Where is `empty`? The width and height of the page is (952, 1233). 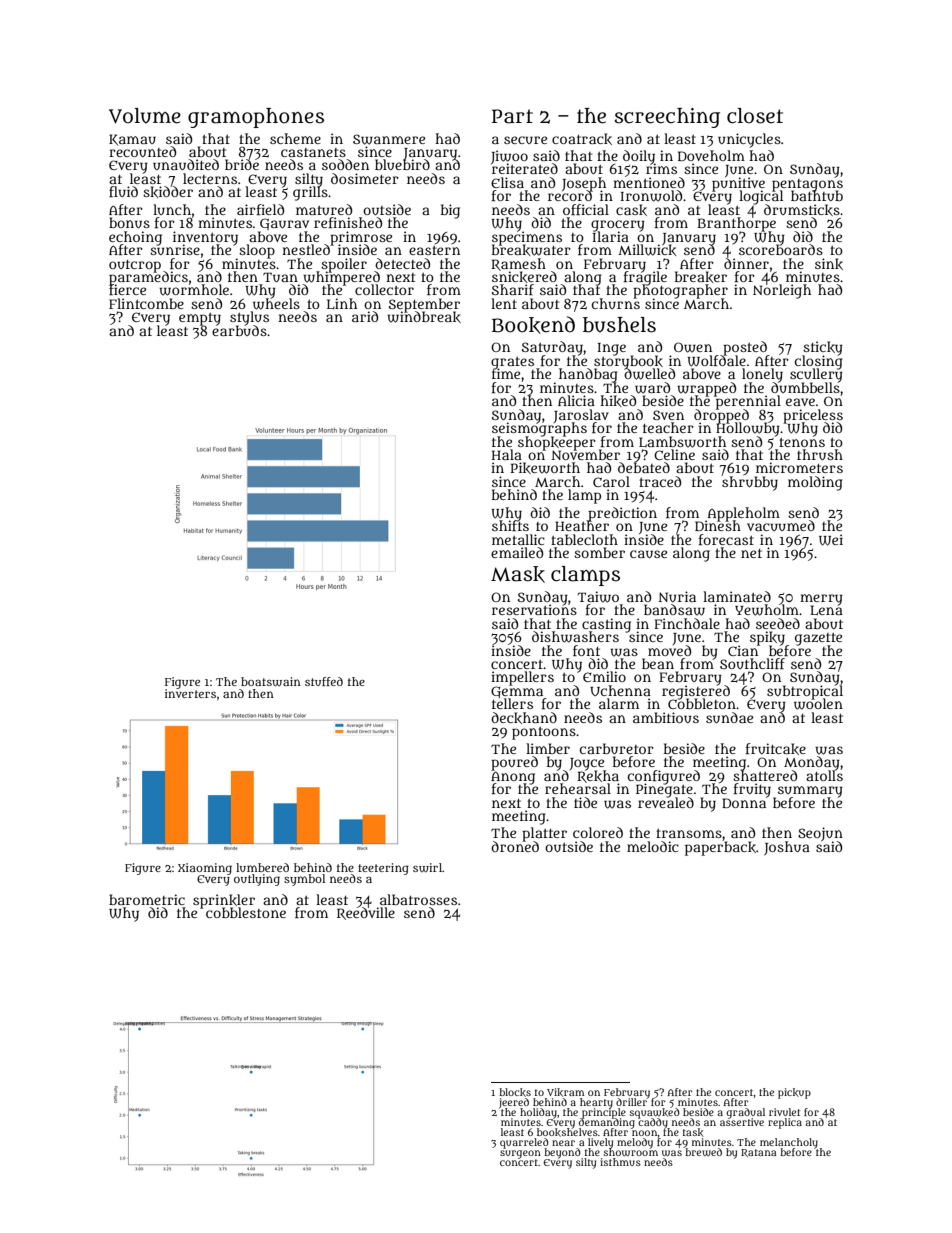
empty is located at coordinates (200, 319).
